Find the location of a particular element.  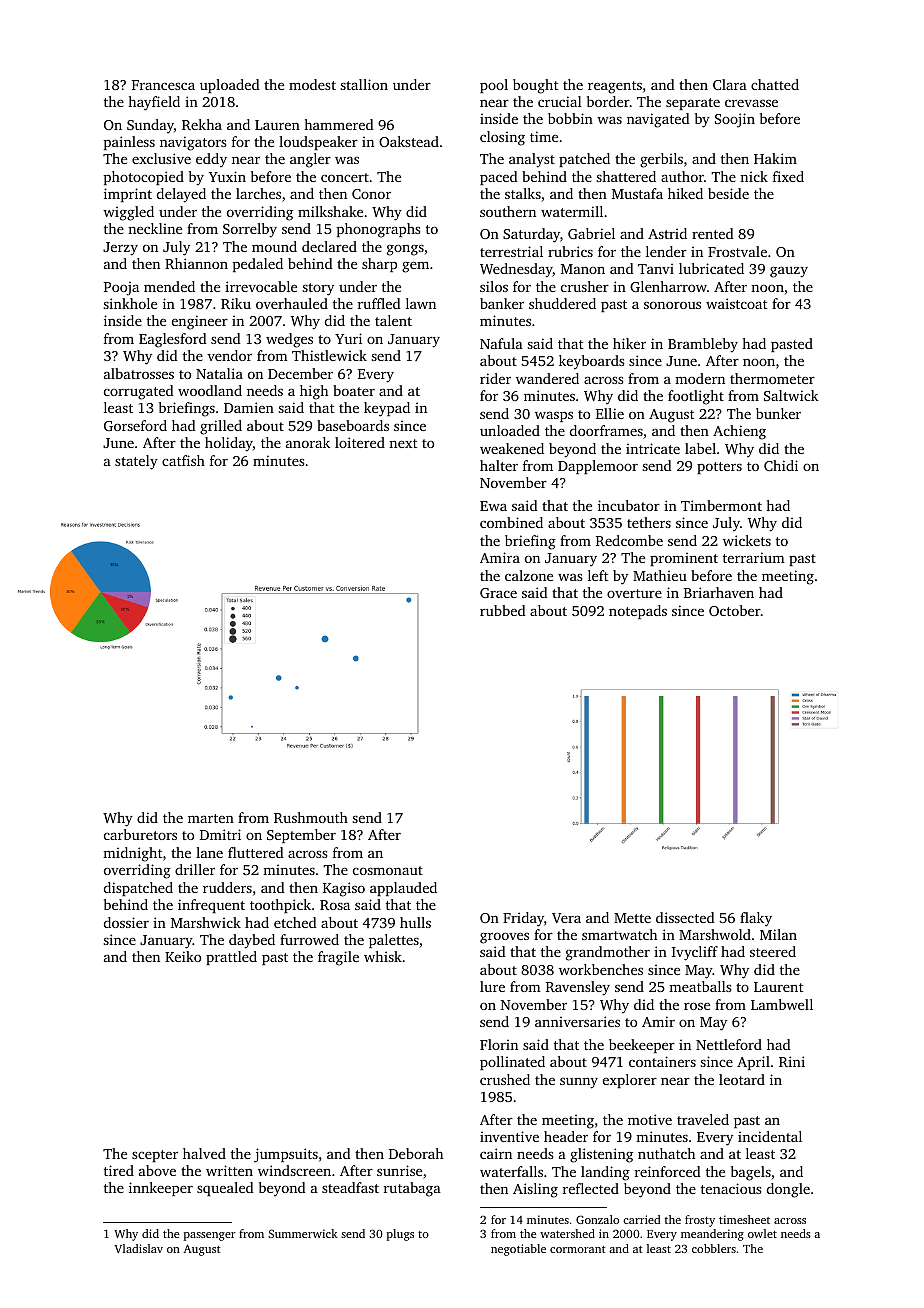

pool is located at coordinates (494, 86).
